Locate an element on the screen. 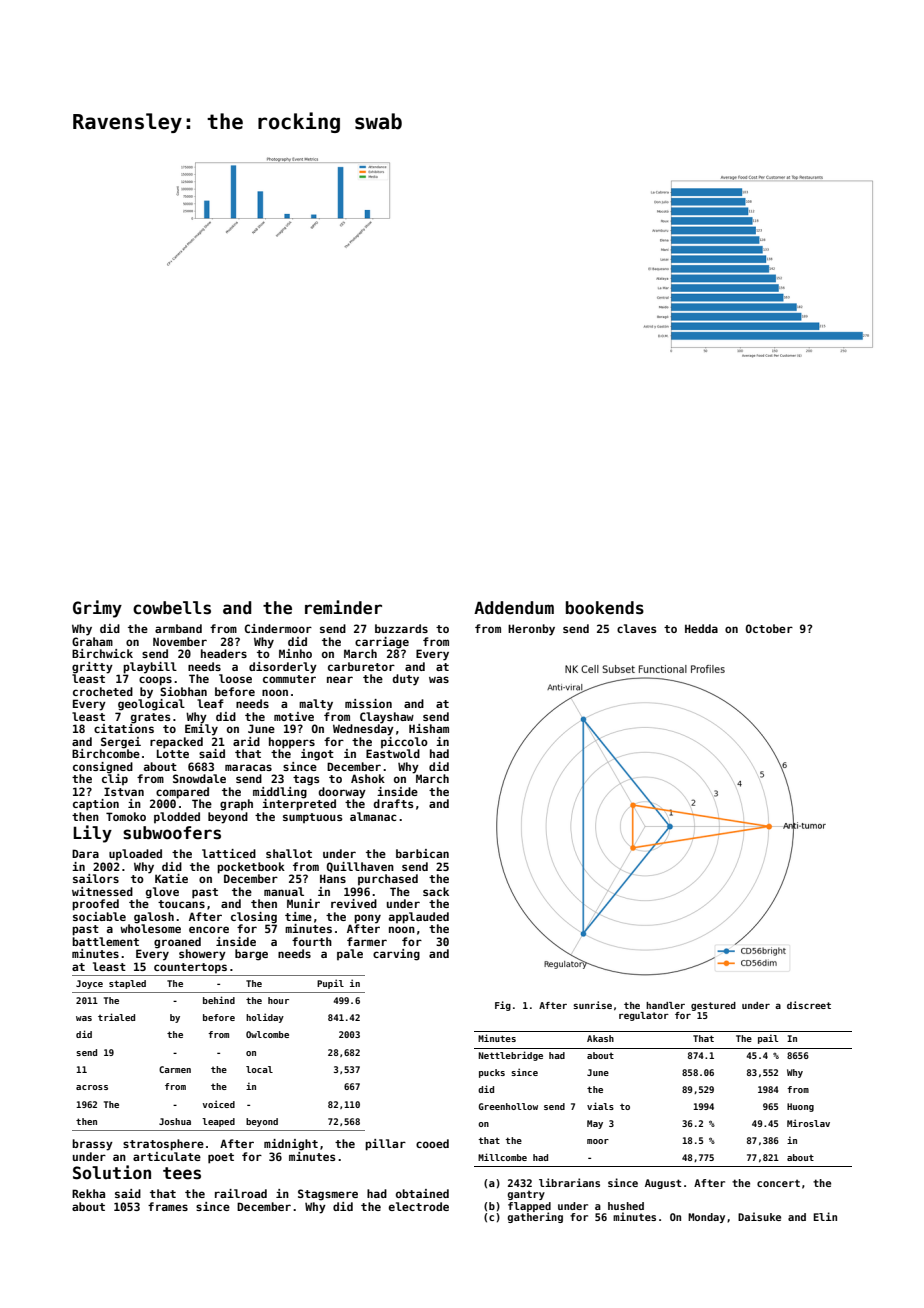 The height and width of the screenshot is (1308, 924). piccolo is located at coordinates (404, 742).
